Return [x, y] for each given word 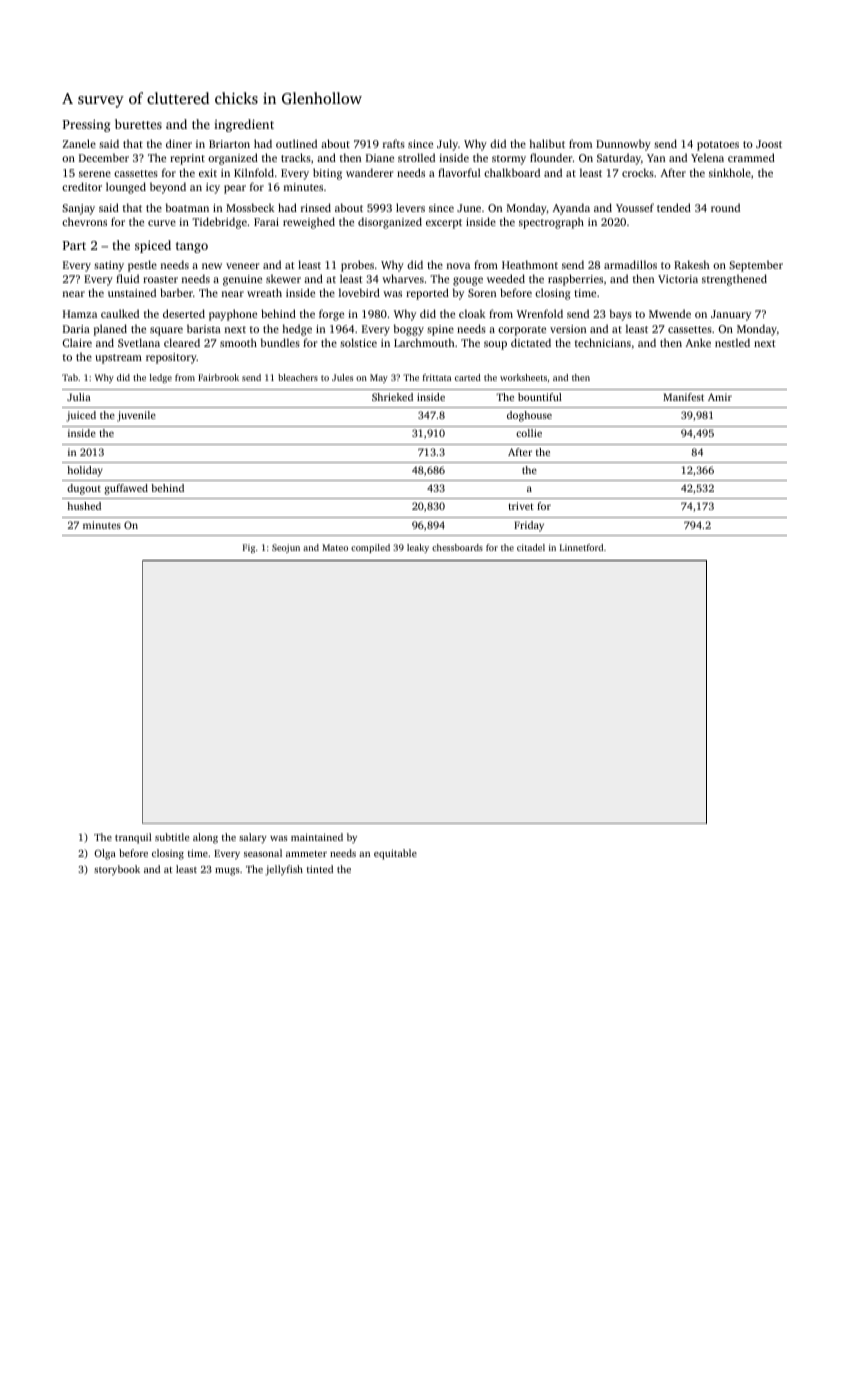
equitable [395, 854]
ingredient [244, 125]
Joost [769, 144]
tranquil [133, 838]
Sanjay [78, 209]
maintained [317, 837]
